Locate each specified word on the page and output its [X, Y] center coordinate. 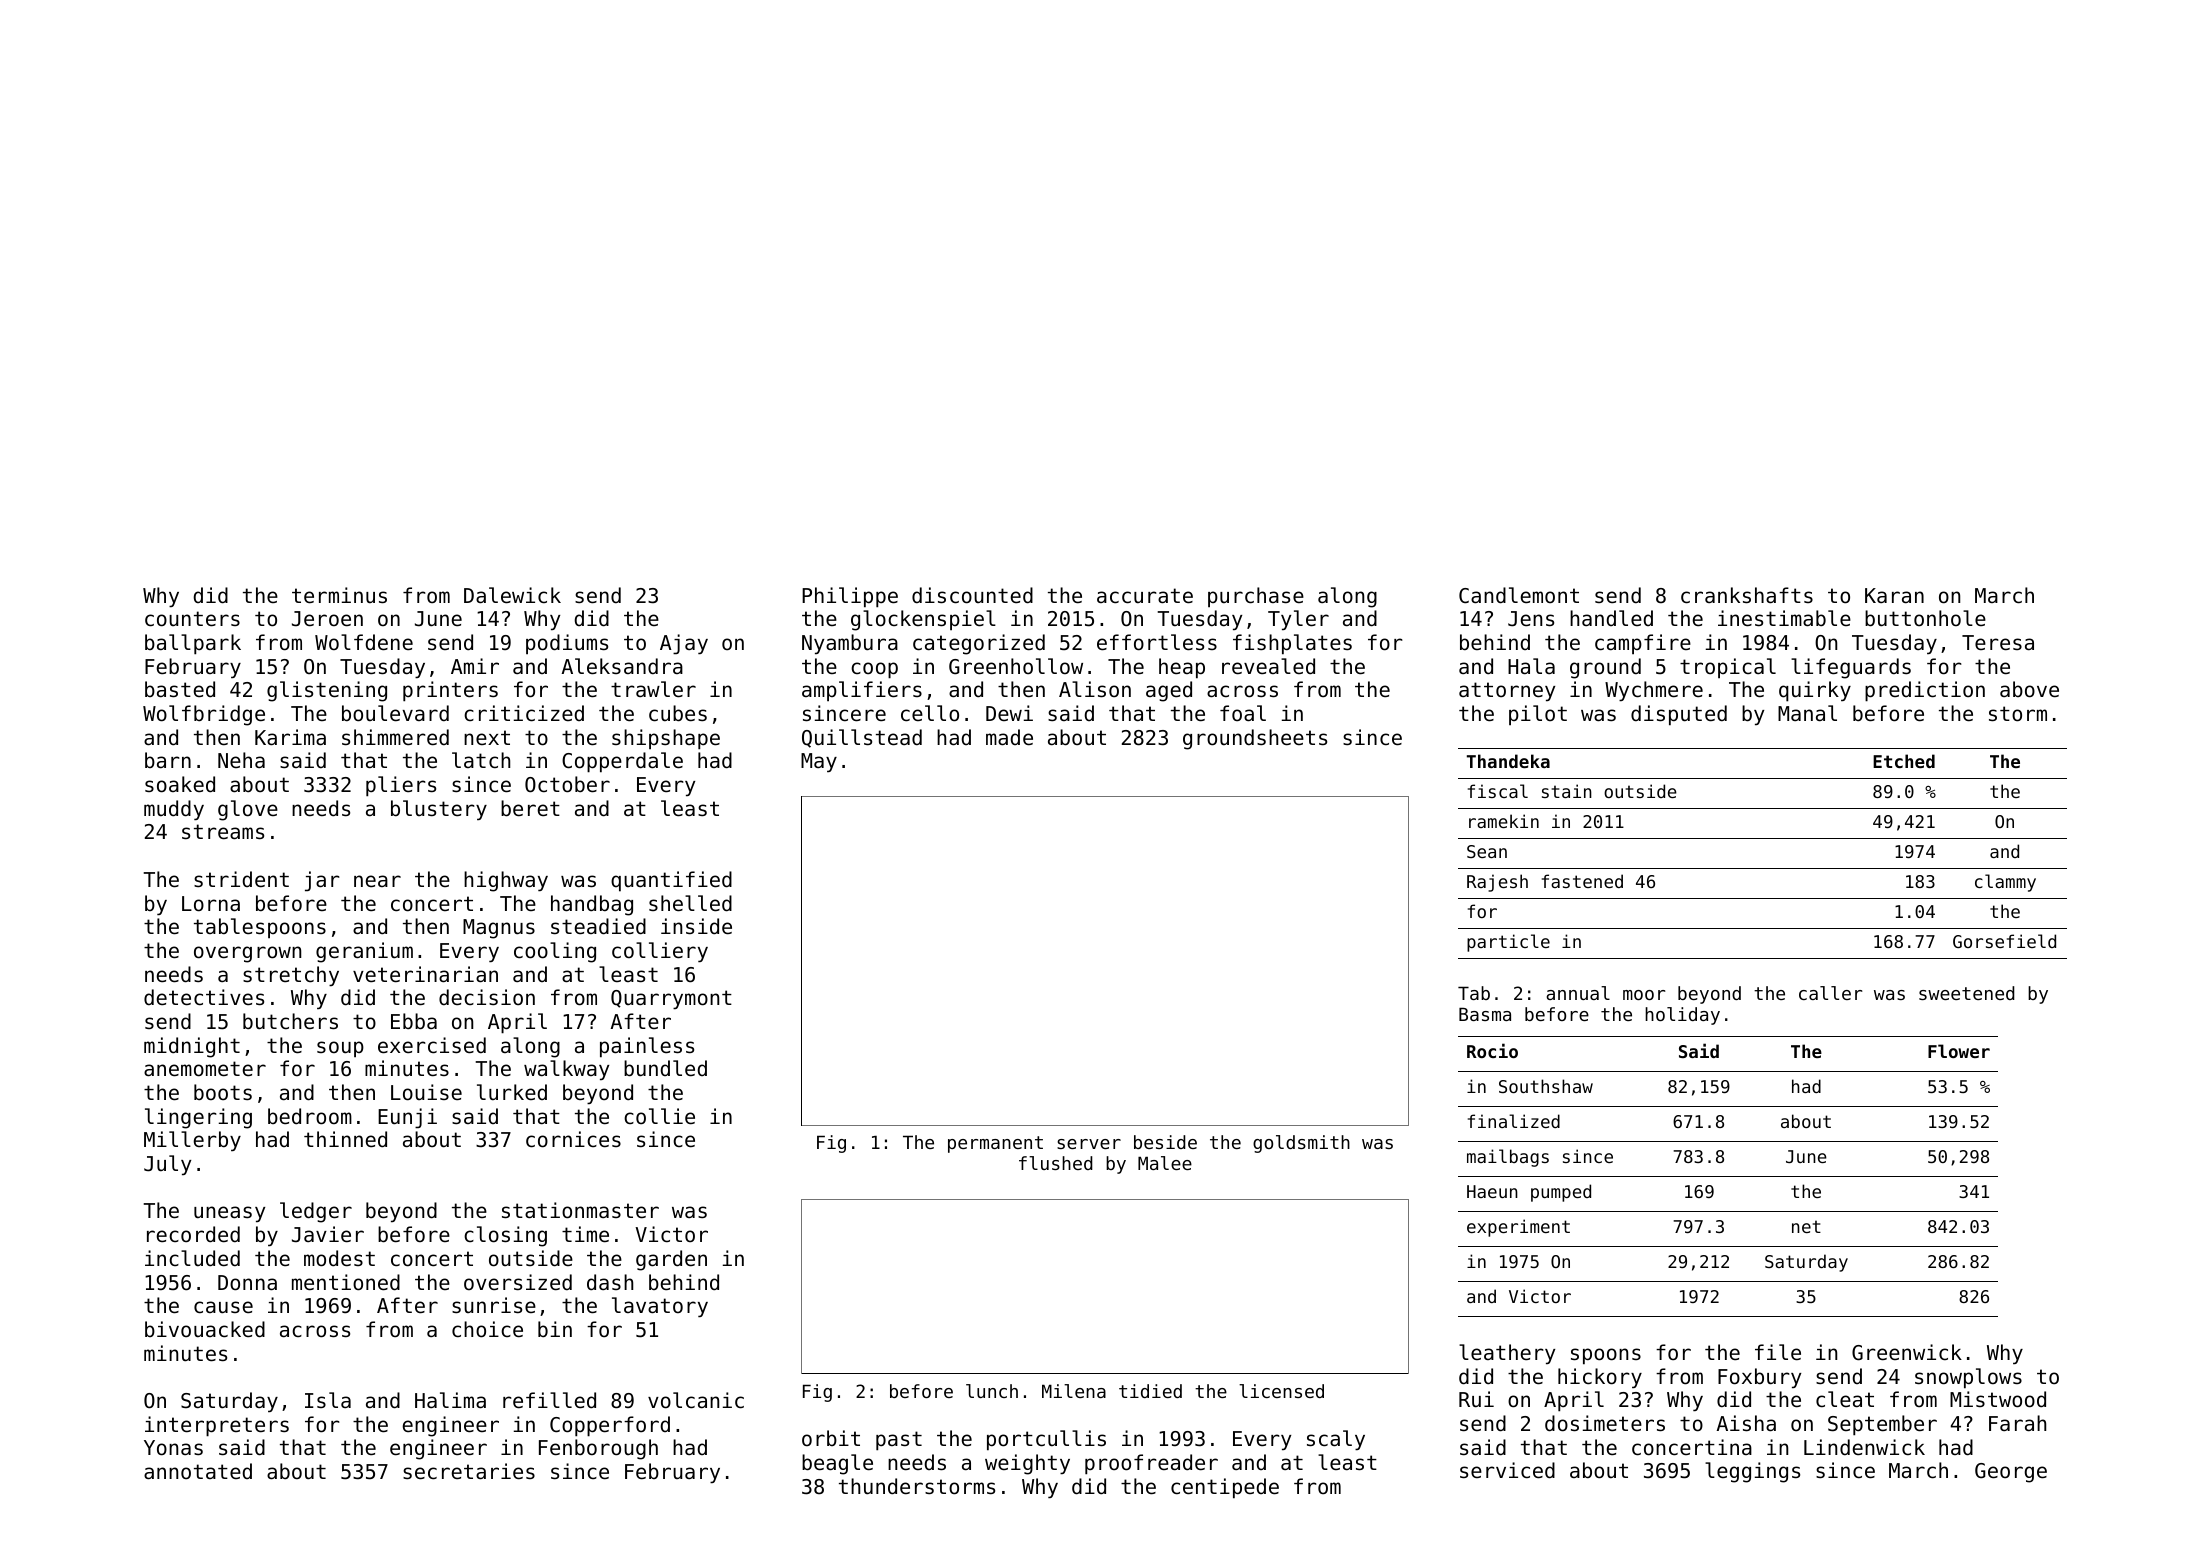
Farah [2017, 1423]
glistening [327, 691]
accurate [1145, 596]
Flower [1959, 1051]
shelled [690, 903]
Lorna [211, 904]
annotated [198, 1471]
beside [1165, 1142]
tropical [1728, 668]
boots [223, 1092]
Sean [1487, 851]
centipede [1225, 1488]
